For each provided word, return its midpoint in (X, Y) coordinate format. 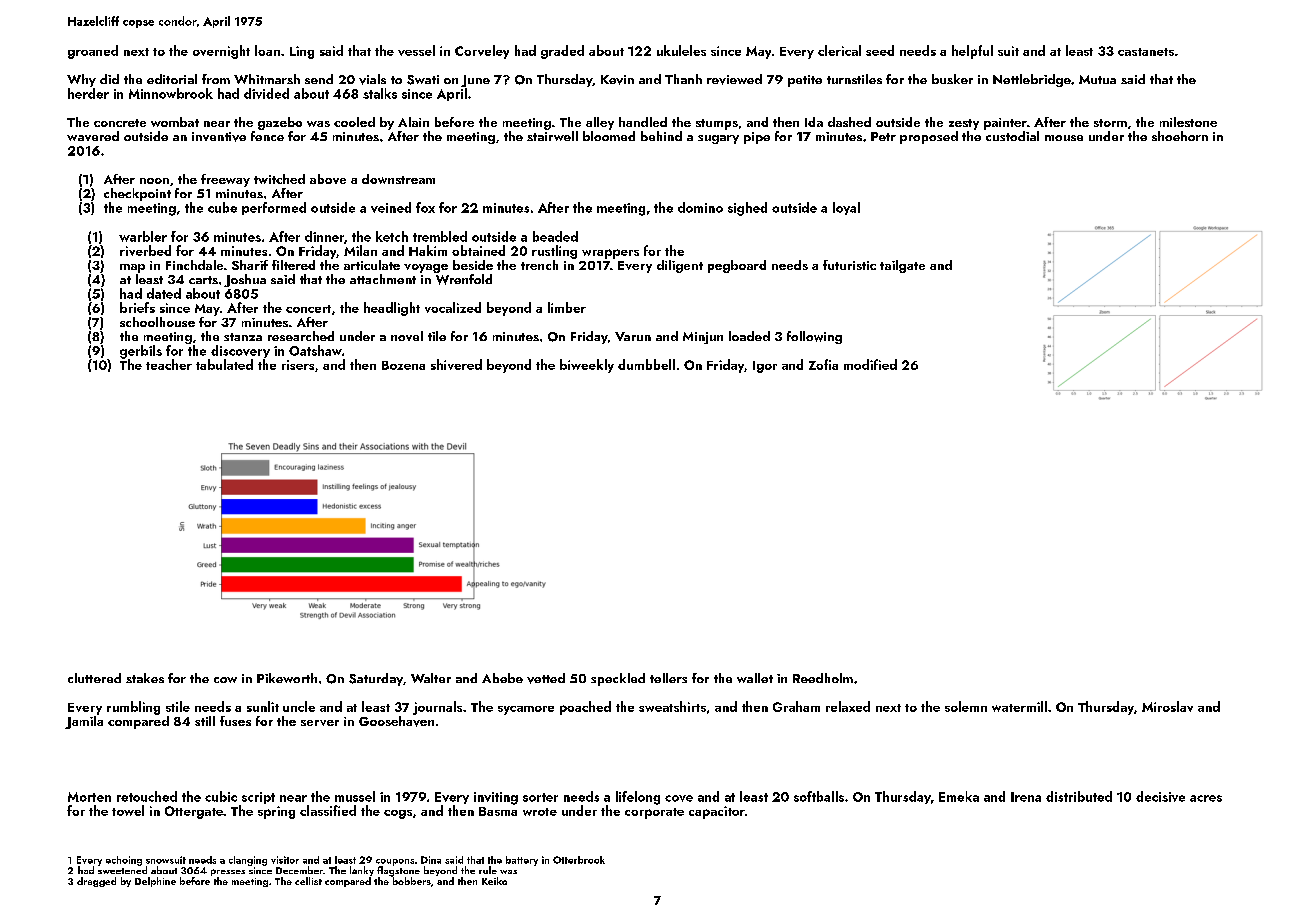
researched (301, 336)
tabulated (224, 364)
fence (267, 136)
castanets (1146, 52)
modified (870, 364)
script (258, 798)
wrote (540, 812)
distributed (1079, 796)
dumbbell (646, 364)
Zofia (823, 364)
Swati (423, 80)
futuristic (849, 265)
